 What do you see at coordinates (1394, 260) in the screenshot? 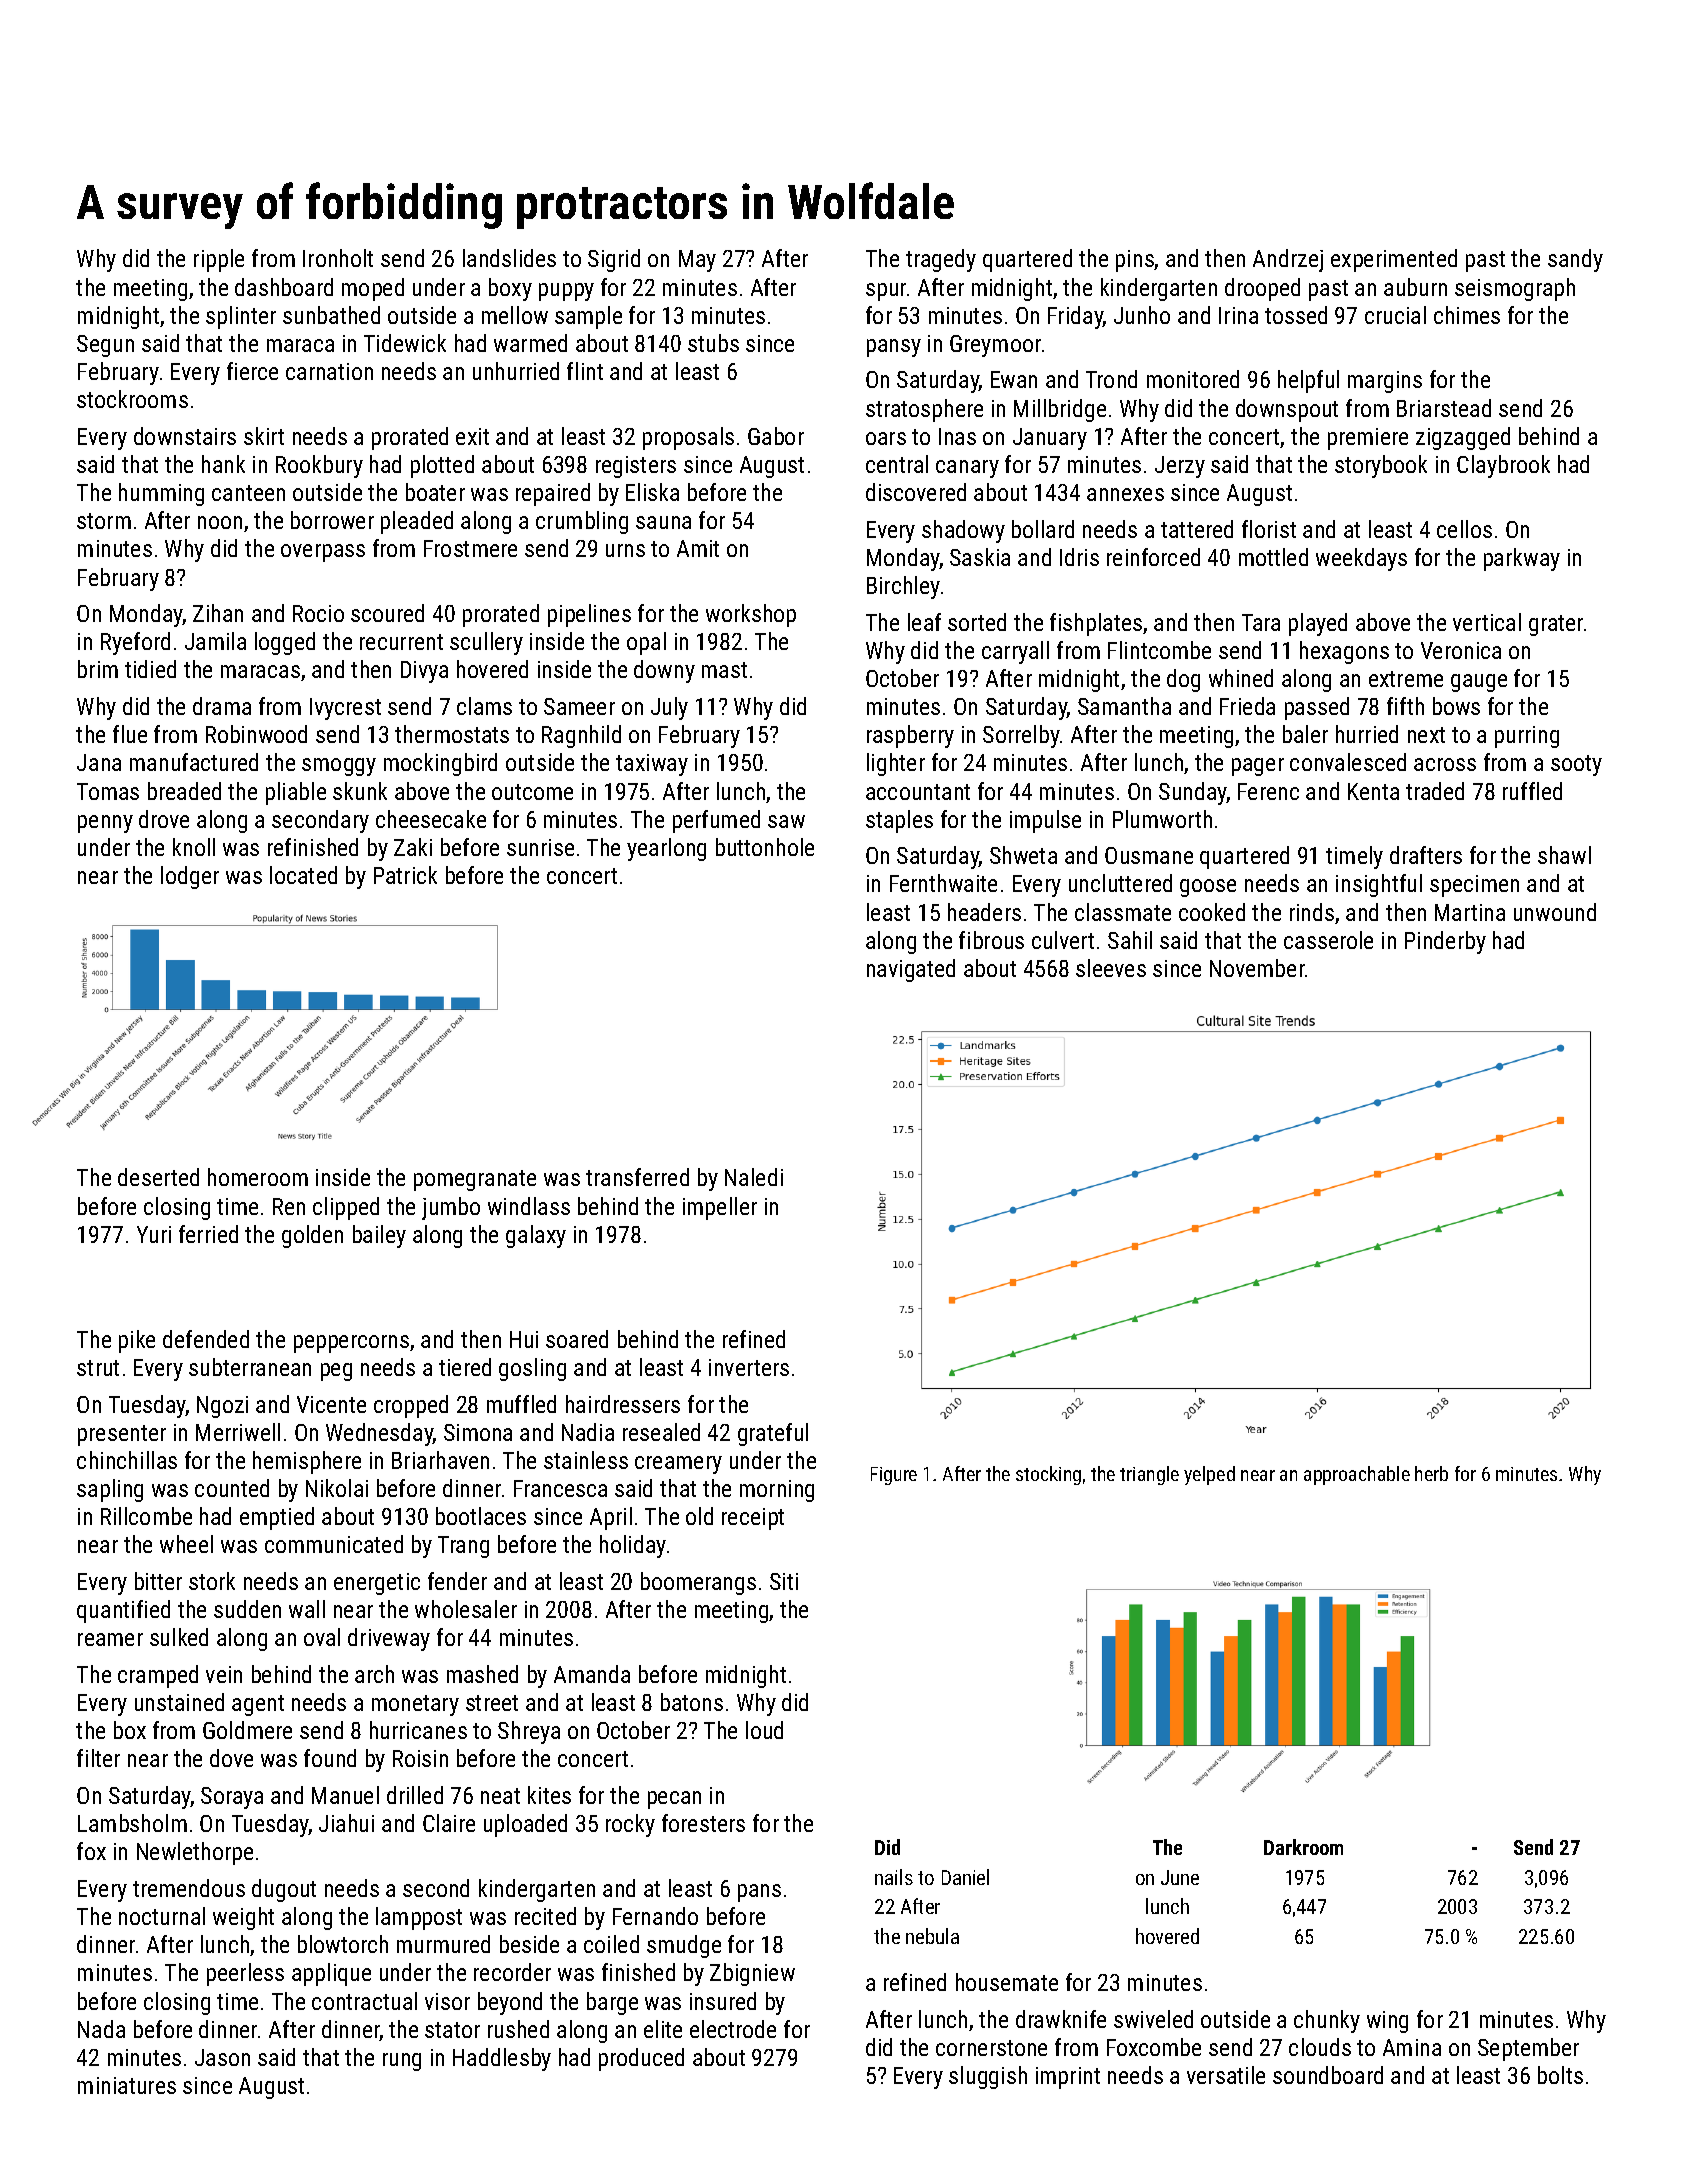
I see `experimented` at bounding box center [1394, 260].
